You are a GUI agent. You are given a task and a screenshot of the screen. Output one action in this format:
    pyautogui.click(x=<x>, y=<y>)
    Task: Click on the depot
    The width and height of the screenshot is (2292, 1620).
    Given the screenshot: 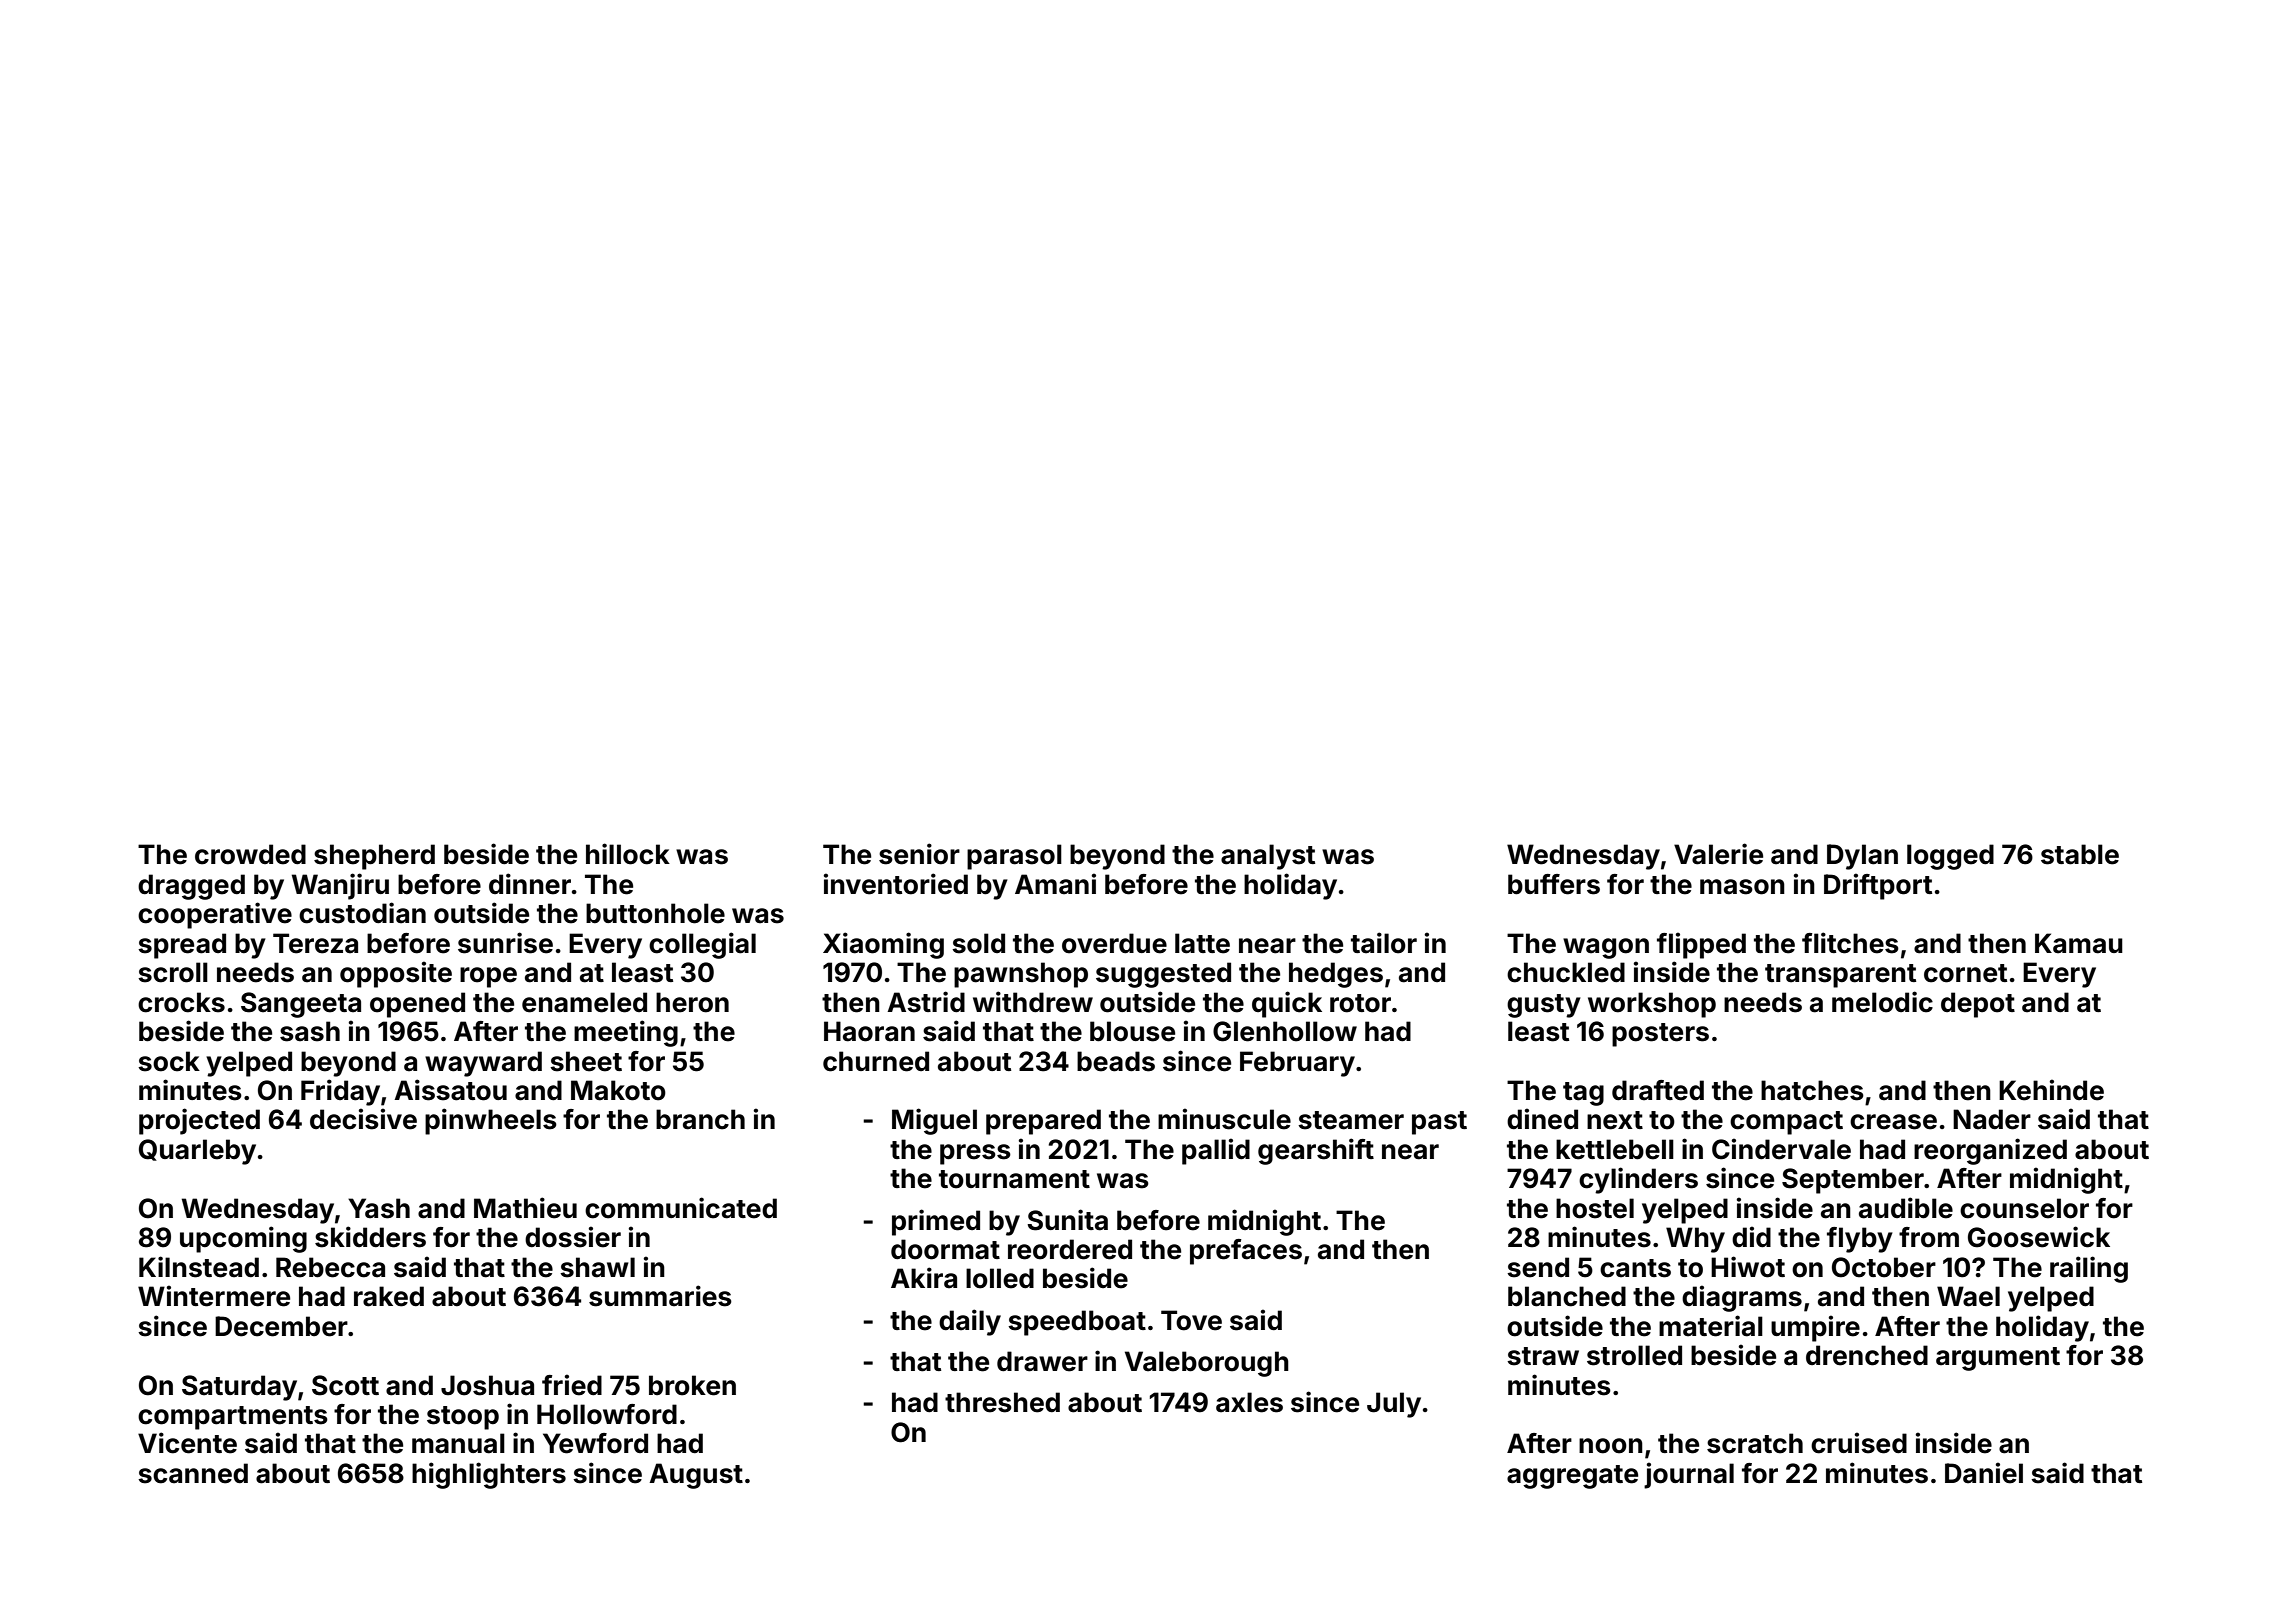 What is the action you would take?
    pyautogui.click(x=1978, y=1005)
